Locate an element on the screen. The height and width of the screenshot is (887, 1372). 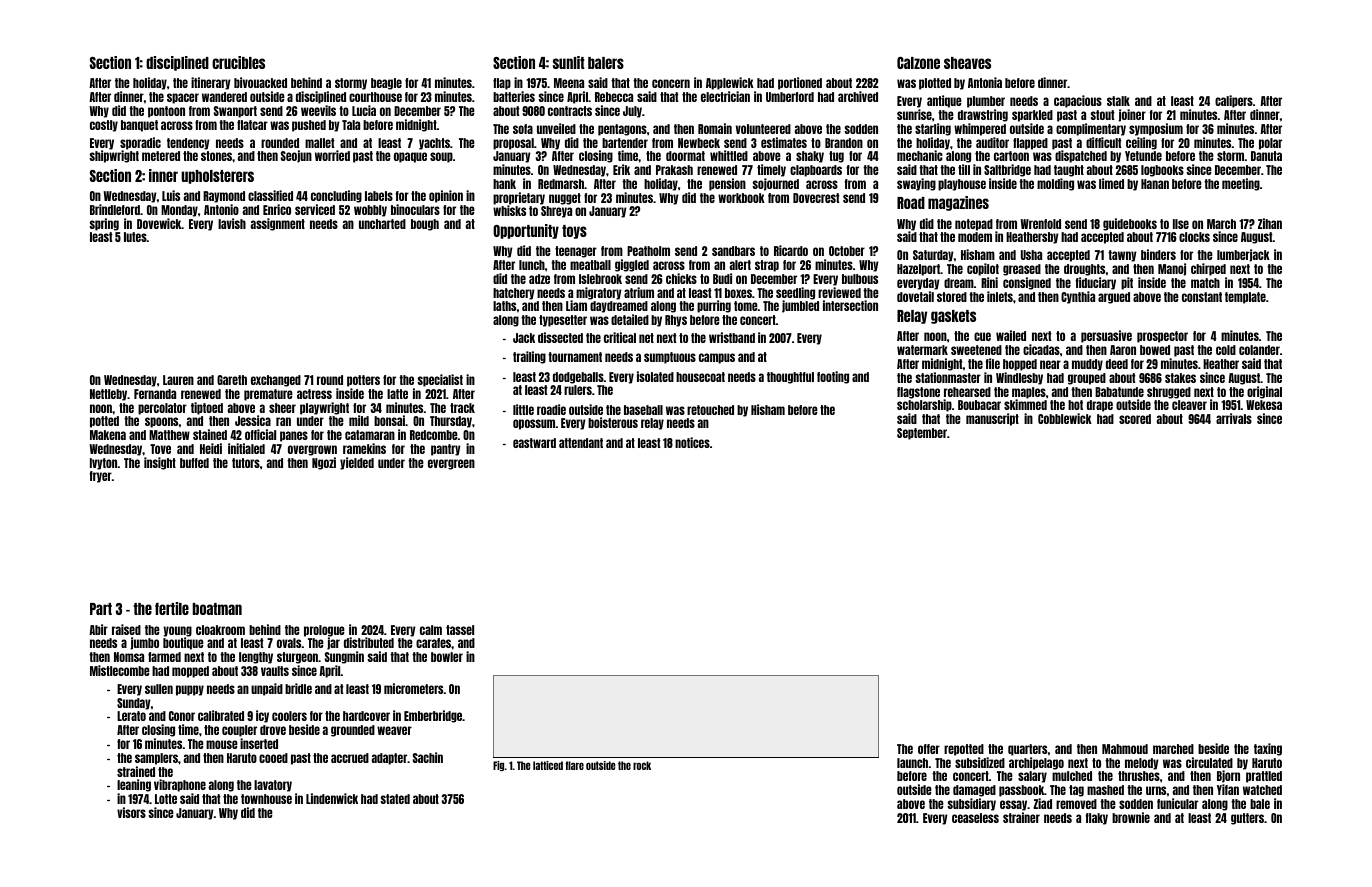
sheaves is located at coordinates (967, 63).
